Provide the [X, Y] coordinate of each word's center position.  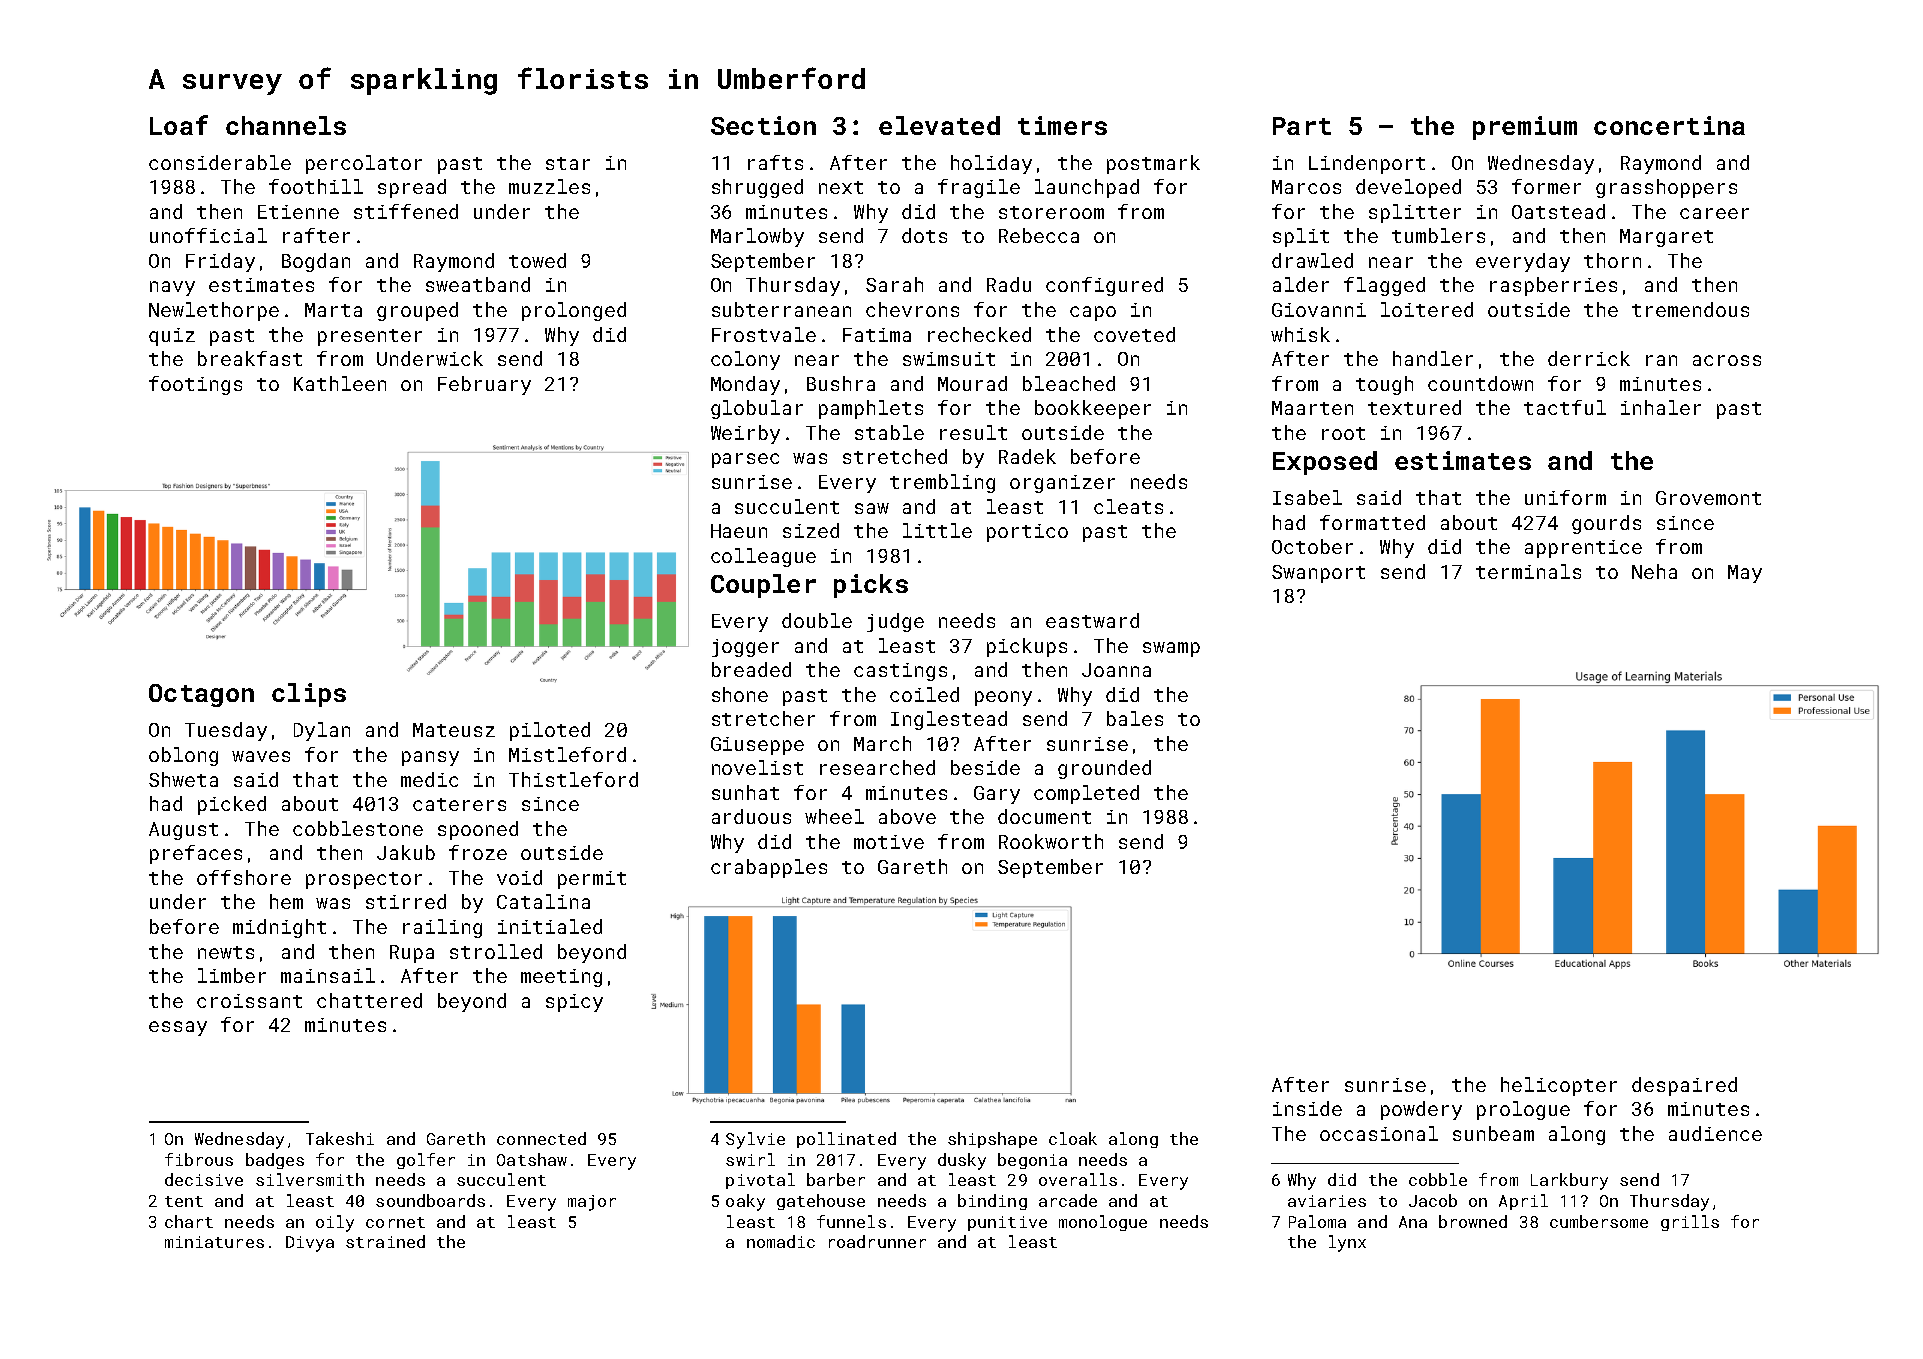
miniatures [214, 1242]
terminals [1528, 571]
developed [1408, 188]
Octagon [201, 695]
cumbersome [1599, 1221]
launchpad [1087, 188]
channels [286, 125]
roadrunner [877, 1241]
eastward [1092, 620]
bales [1135, 718]
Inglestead [949, 720]
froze [478, 852]
